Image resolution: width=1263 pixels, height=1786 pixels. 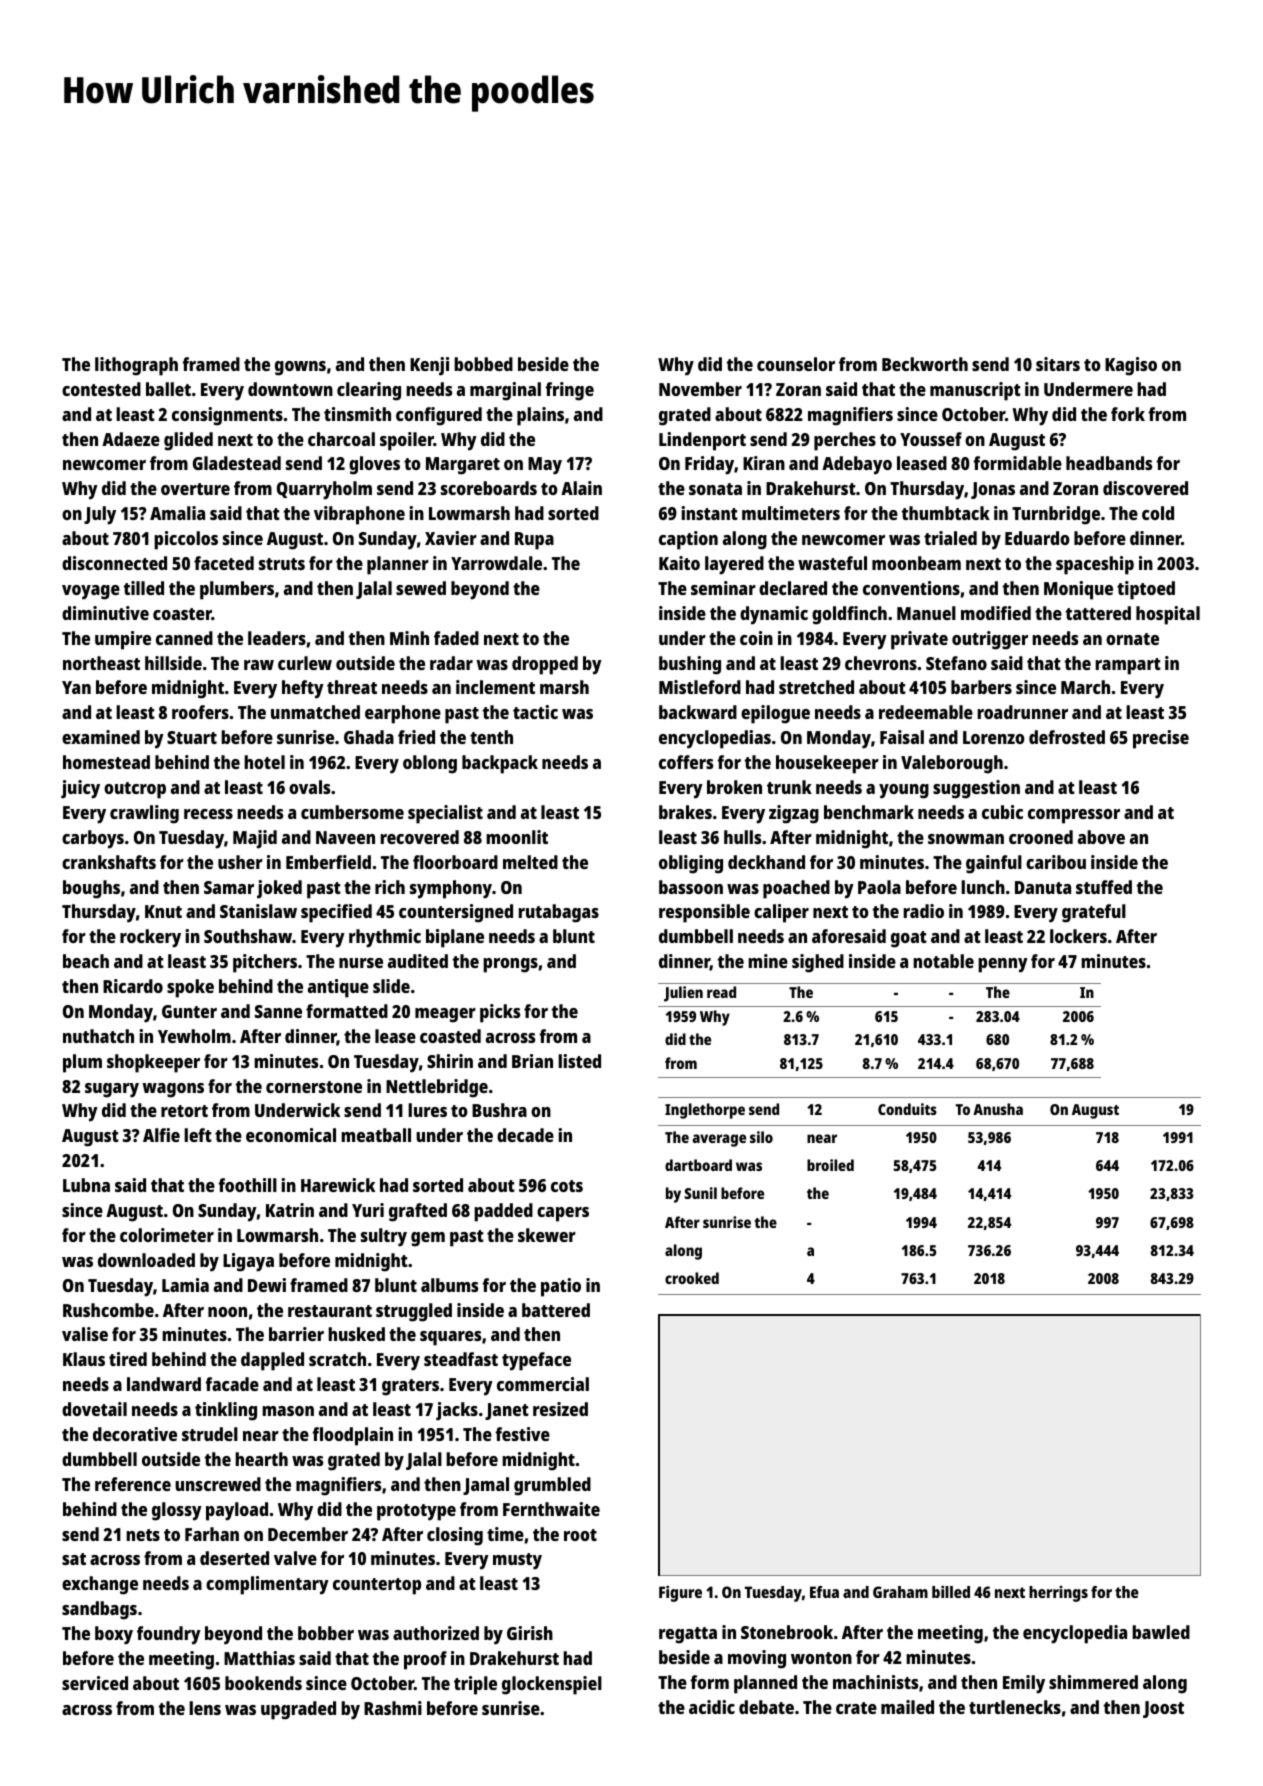 I want to click on debate, so click(x=766, y=1707).
